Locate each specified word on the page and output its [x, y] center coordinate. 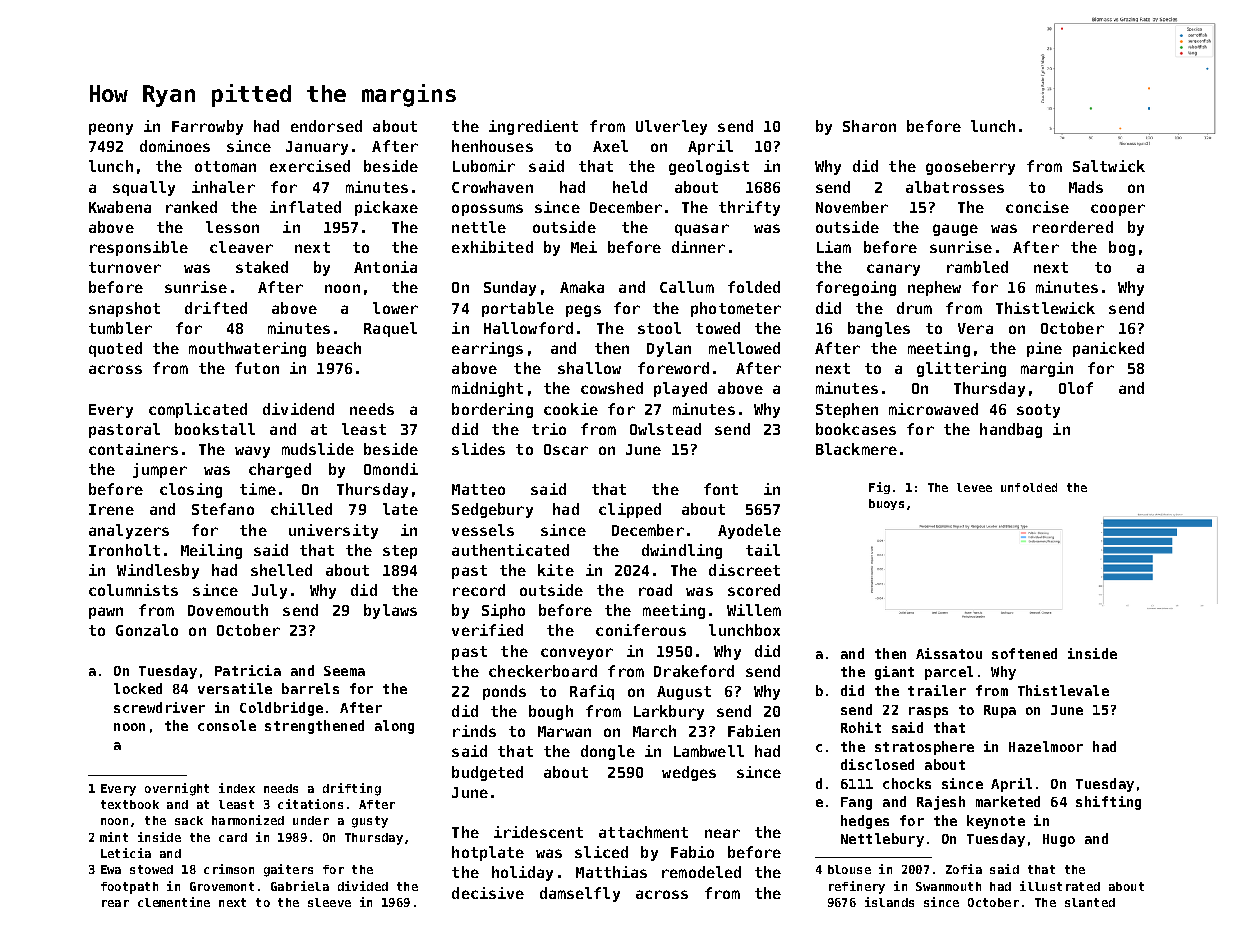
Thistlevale [1063, 690]
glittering [961, 369]
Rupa [1000, 711]
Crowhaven [492, 187]
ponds [504, 692]
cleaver [241, 247]
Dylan [669, 349]
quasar [702, 230]
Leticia [126, 853]
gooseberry [970, 167]
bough [551, 712]
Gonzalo [147, 630]
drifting [352, 789]
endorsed [326, 126]
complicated [198, 410]
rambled [977, 267]
